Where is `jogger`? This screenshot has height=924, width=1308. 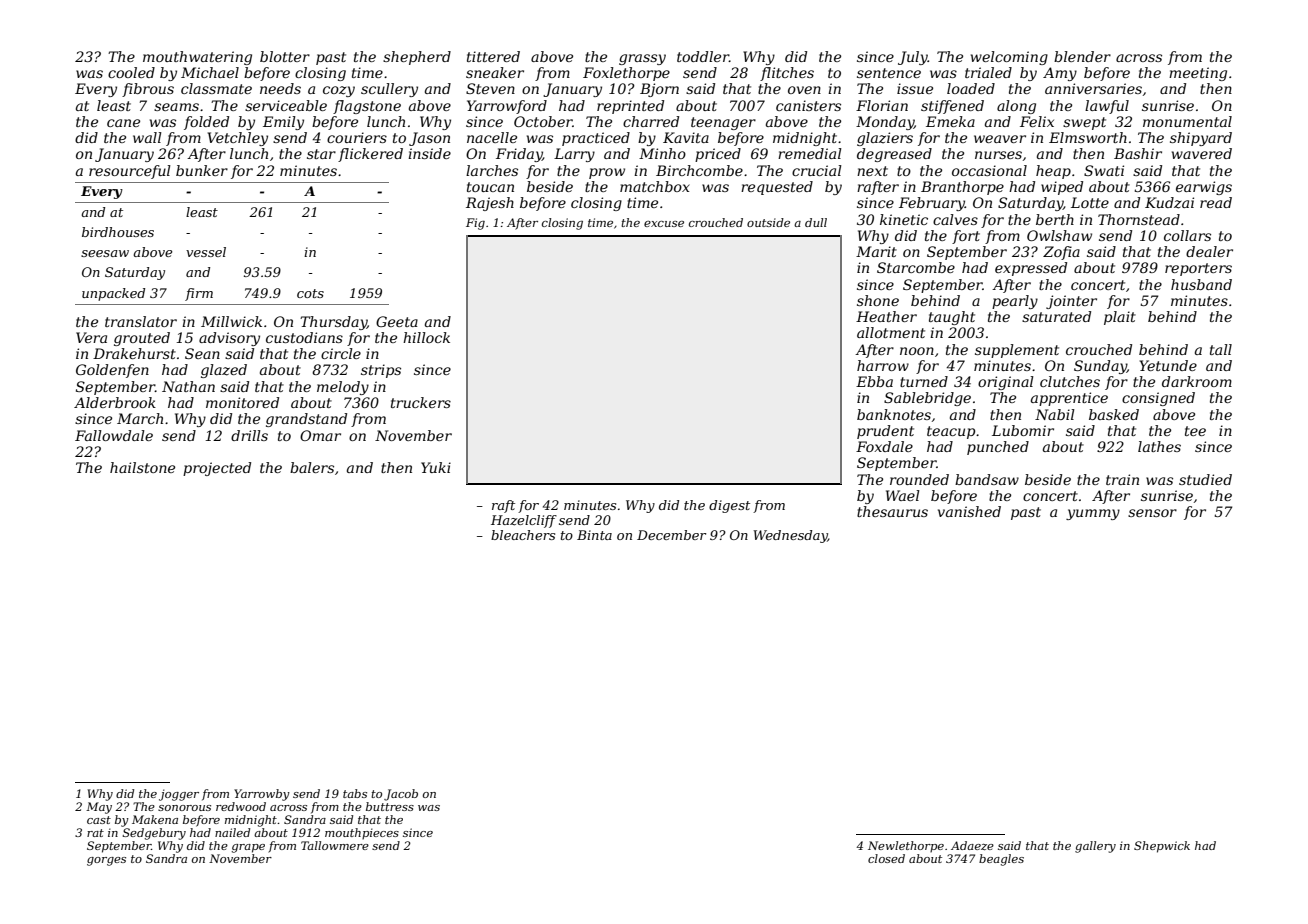 jogger is located at coordinates (179, 795).
